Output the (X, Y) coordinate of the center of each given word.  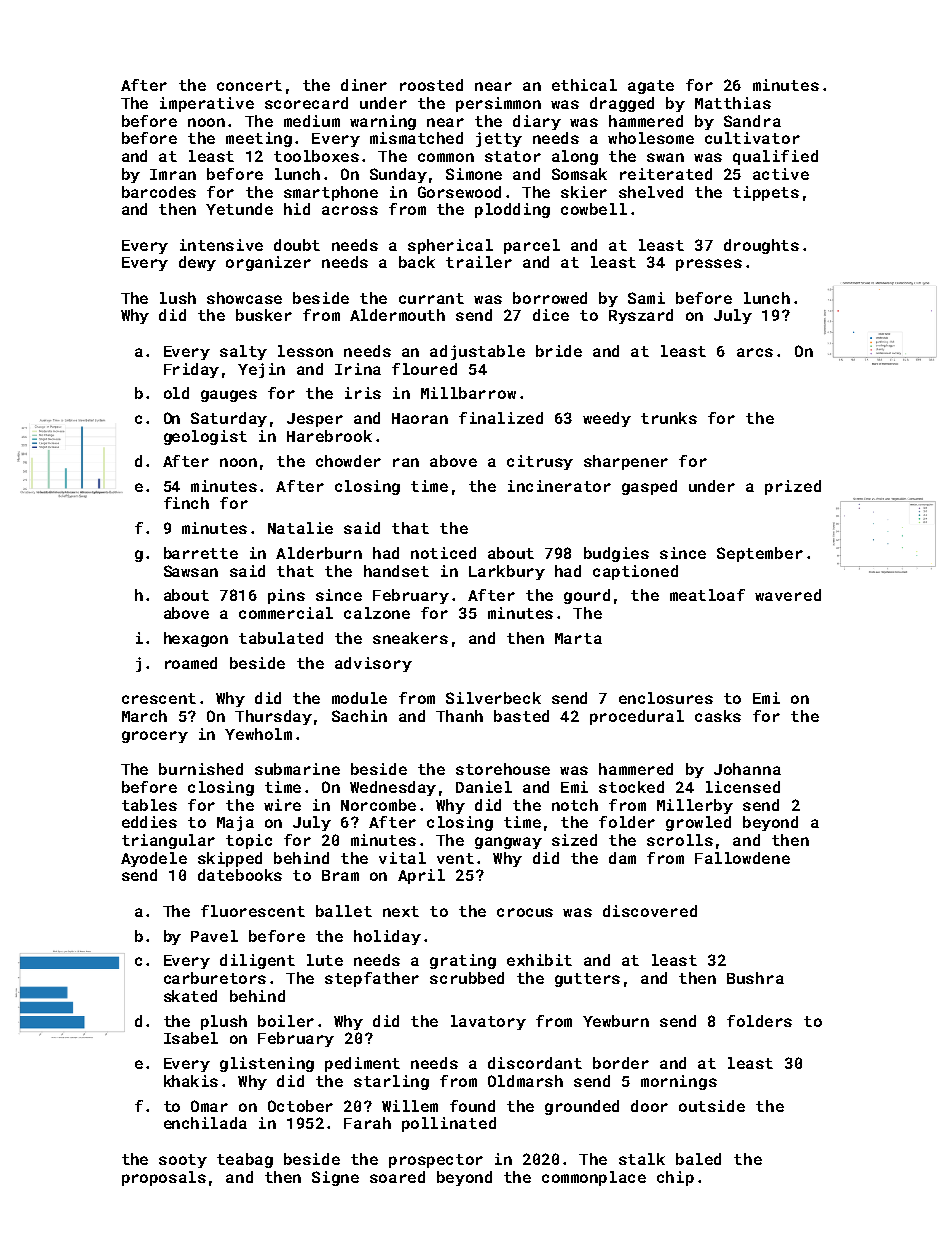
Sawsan (191, 571)
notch (575, 805)
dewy (197, 263)
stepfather (372, 979)
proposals (164, 1178)
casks (718, 716)
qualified (775, 157)
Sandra (752, 121)
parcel (532, 246)
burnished (201, 769)
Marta (578, 638)
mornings (679, 1082)
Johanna (747, 769)
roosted (431, 85)
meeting (259, 139)
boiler (286, 1021)
